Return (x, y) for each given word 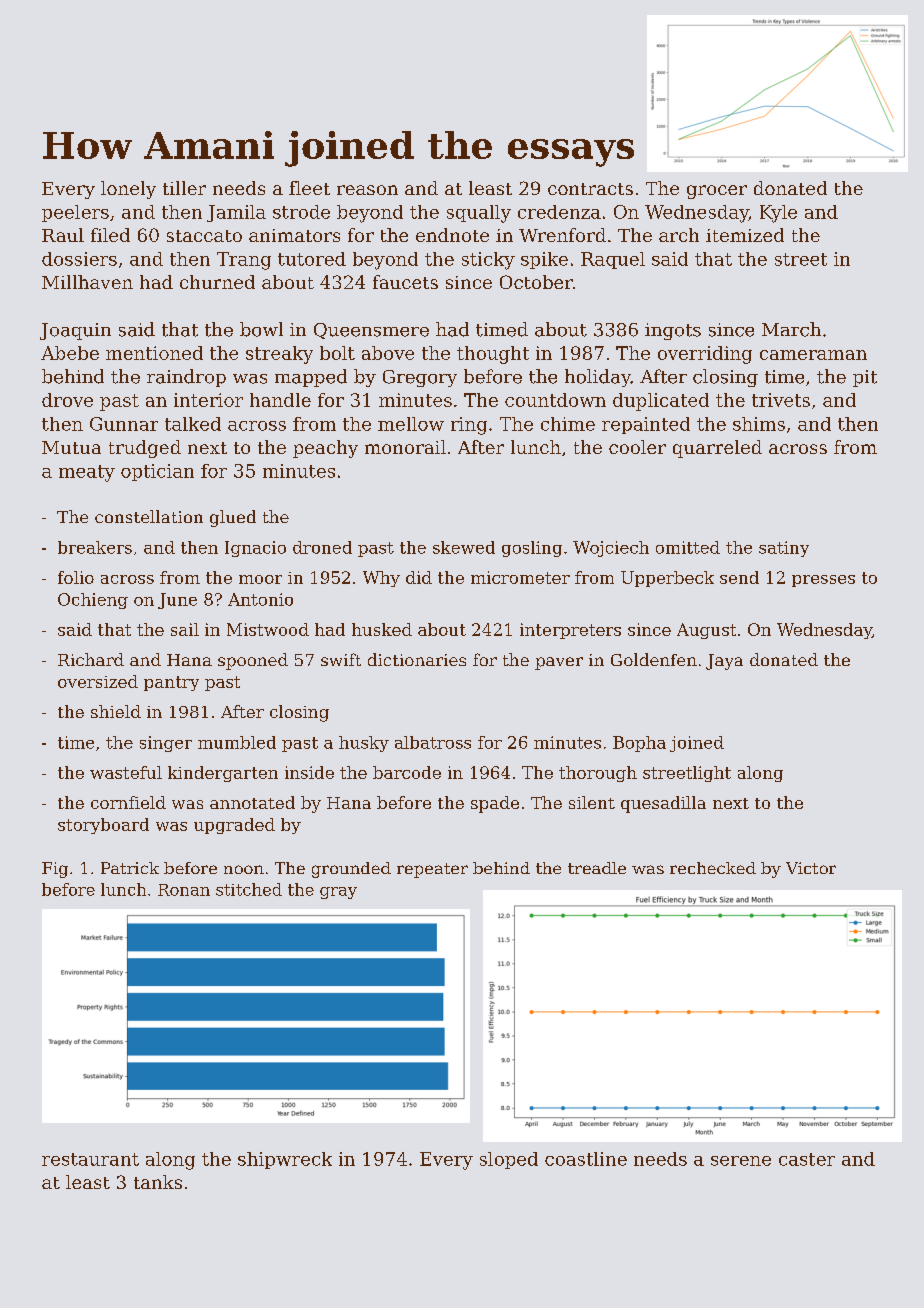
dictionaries (417, 659)
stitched (249, 889)
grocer (717, 192)
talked (193, 424)
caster (807, 1159)
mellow (411, 424)
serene (741, 1161)
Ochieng (93, 601)
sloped (509, 1160)
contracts (590, 189)
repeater (432, 870)
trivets (781, 400)
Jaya (724, 662)
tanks (158, 1182)
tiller (184, 188)
